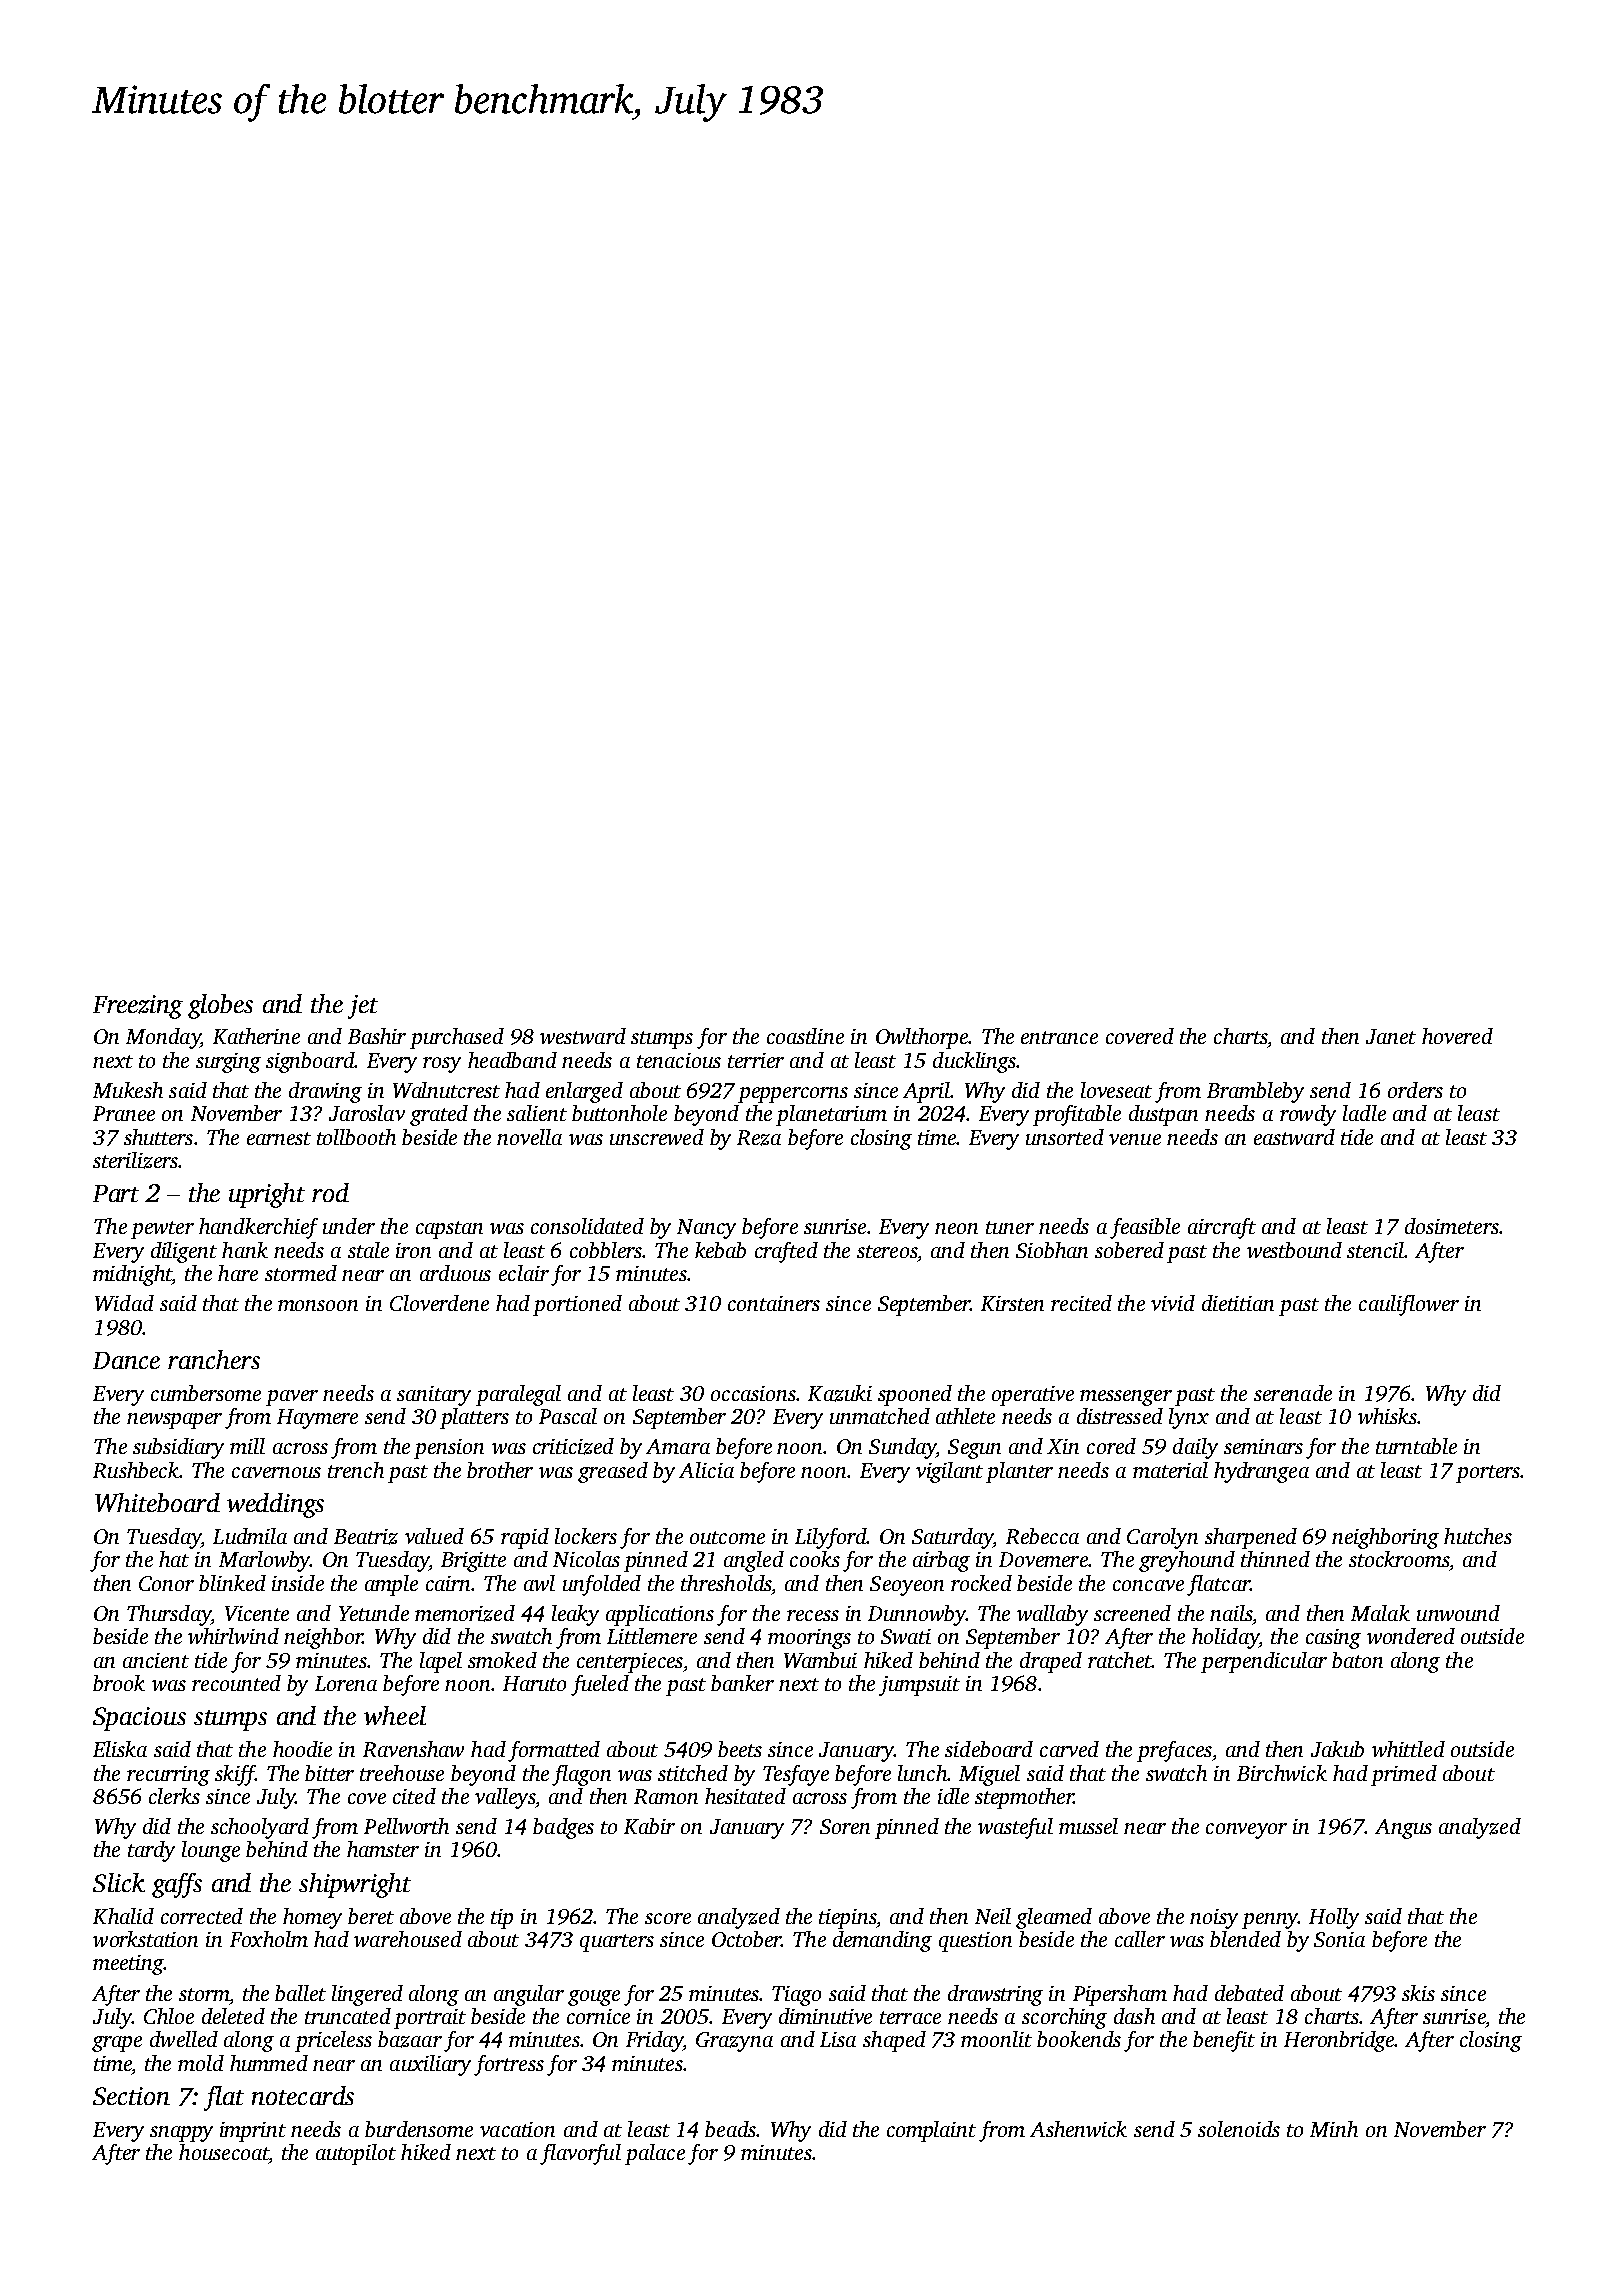  Describe the element at coordinates (1246, 1831) in the image. I see `conveyor` at that location.
